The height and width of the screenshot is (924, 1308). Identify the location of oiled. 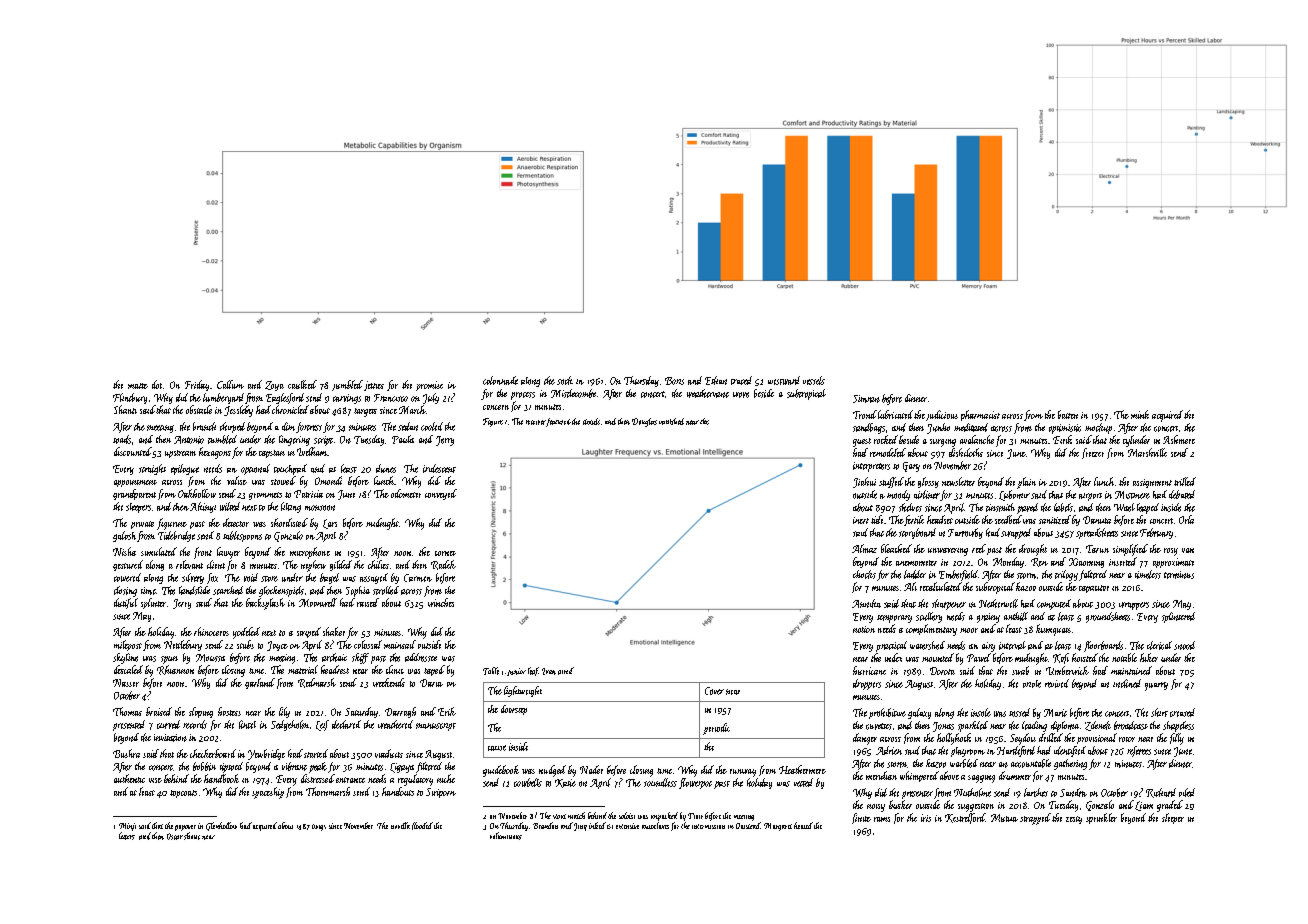
(1187, 792).
